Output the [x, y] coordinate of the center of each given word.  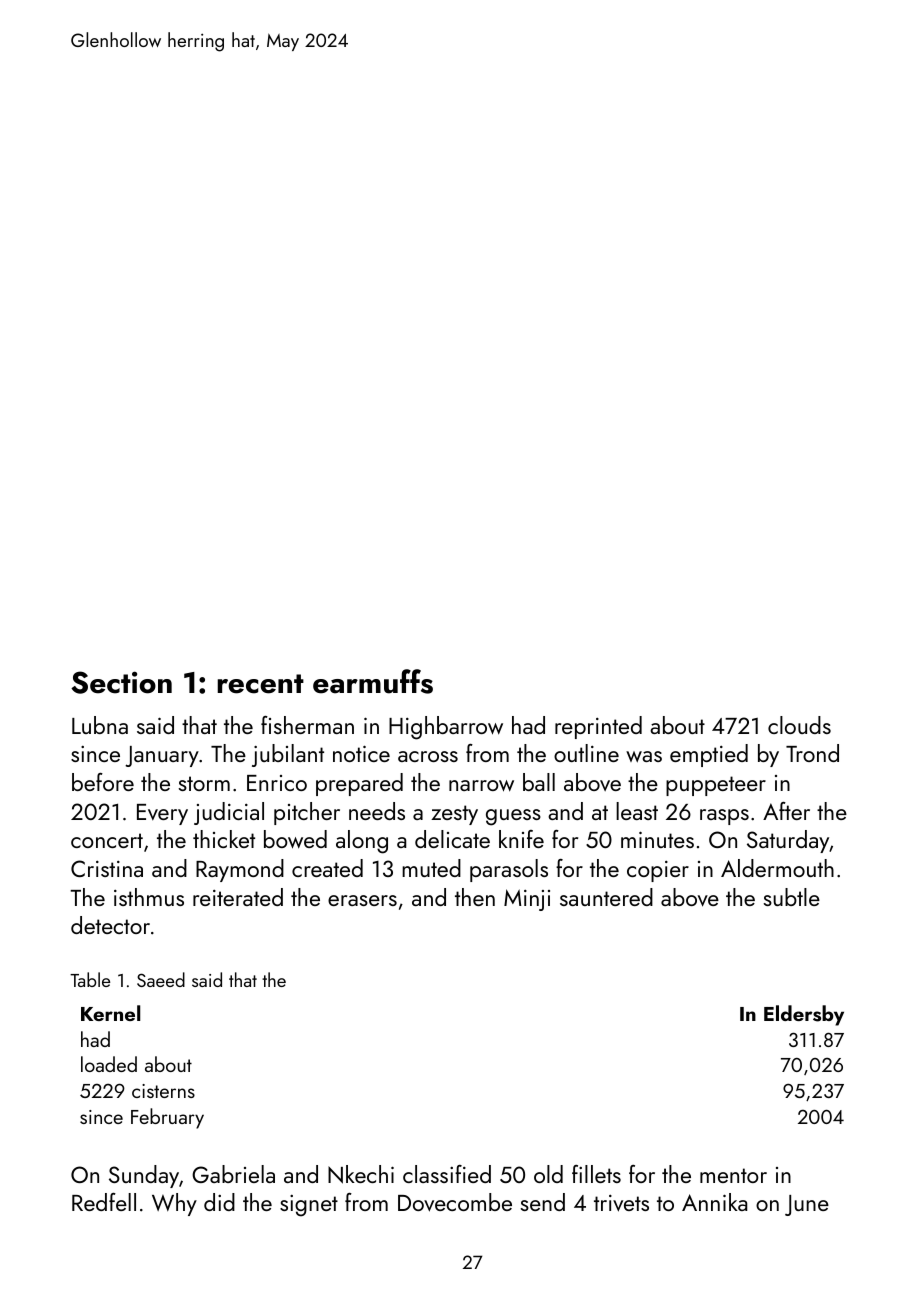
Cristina [107, 868]
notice [361, 753]
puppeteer [716, 786]
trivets [621, 1203]
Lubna [100, 725]
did [219, 1202]
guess [513, 817]
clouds [799, 725]
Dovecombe [455, 1202]
